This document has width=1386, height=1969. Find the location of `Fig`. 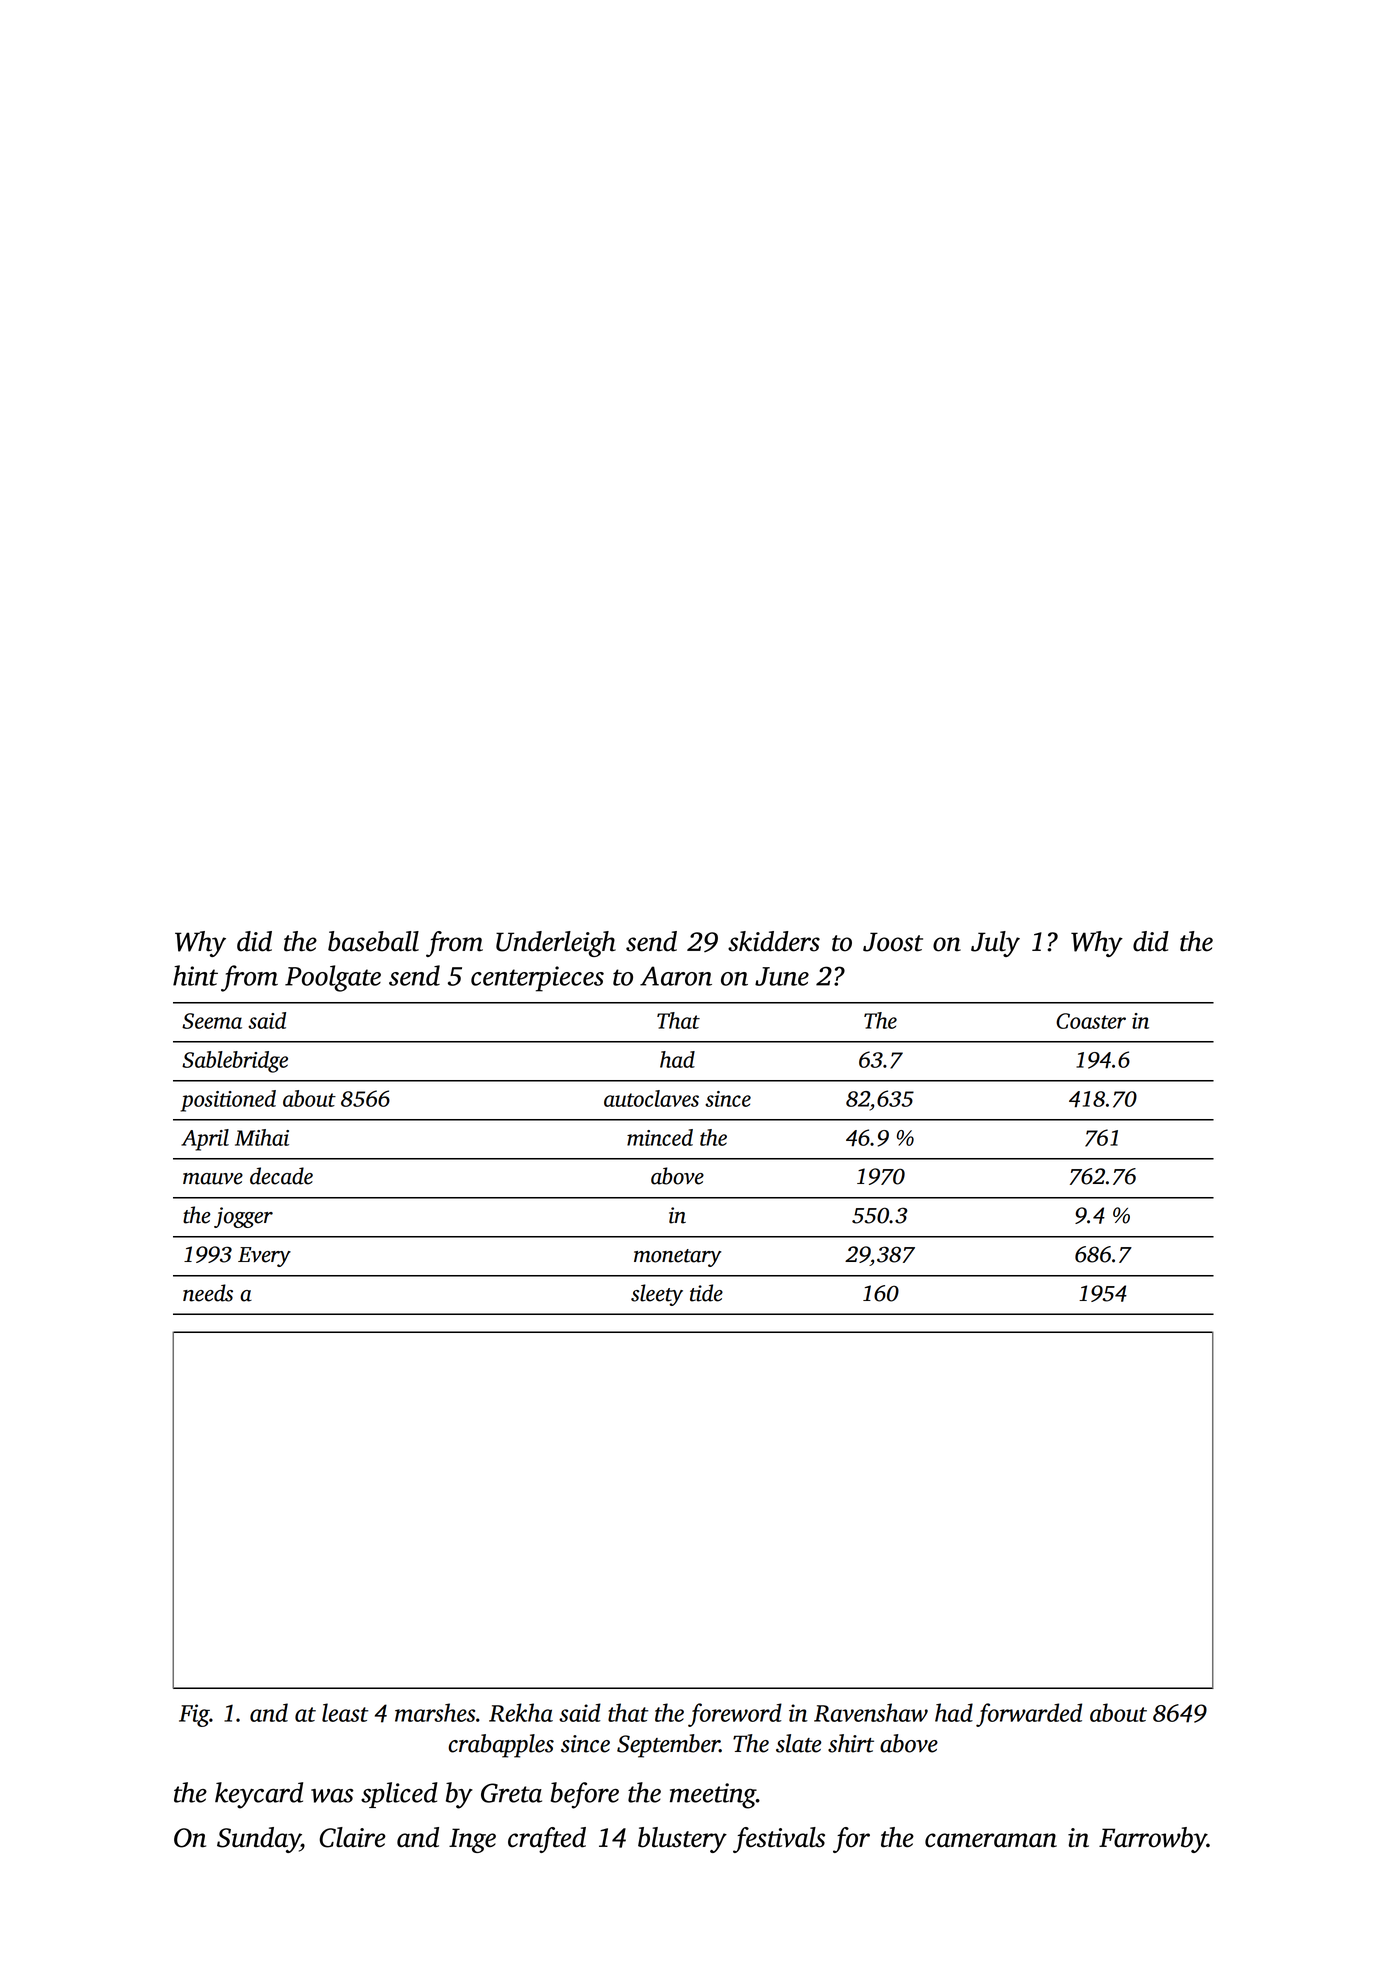

Fig is located at coordinates (194, 1715).
